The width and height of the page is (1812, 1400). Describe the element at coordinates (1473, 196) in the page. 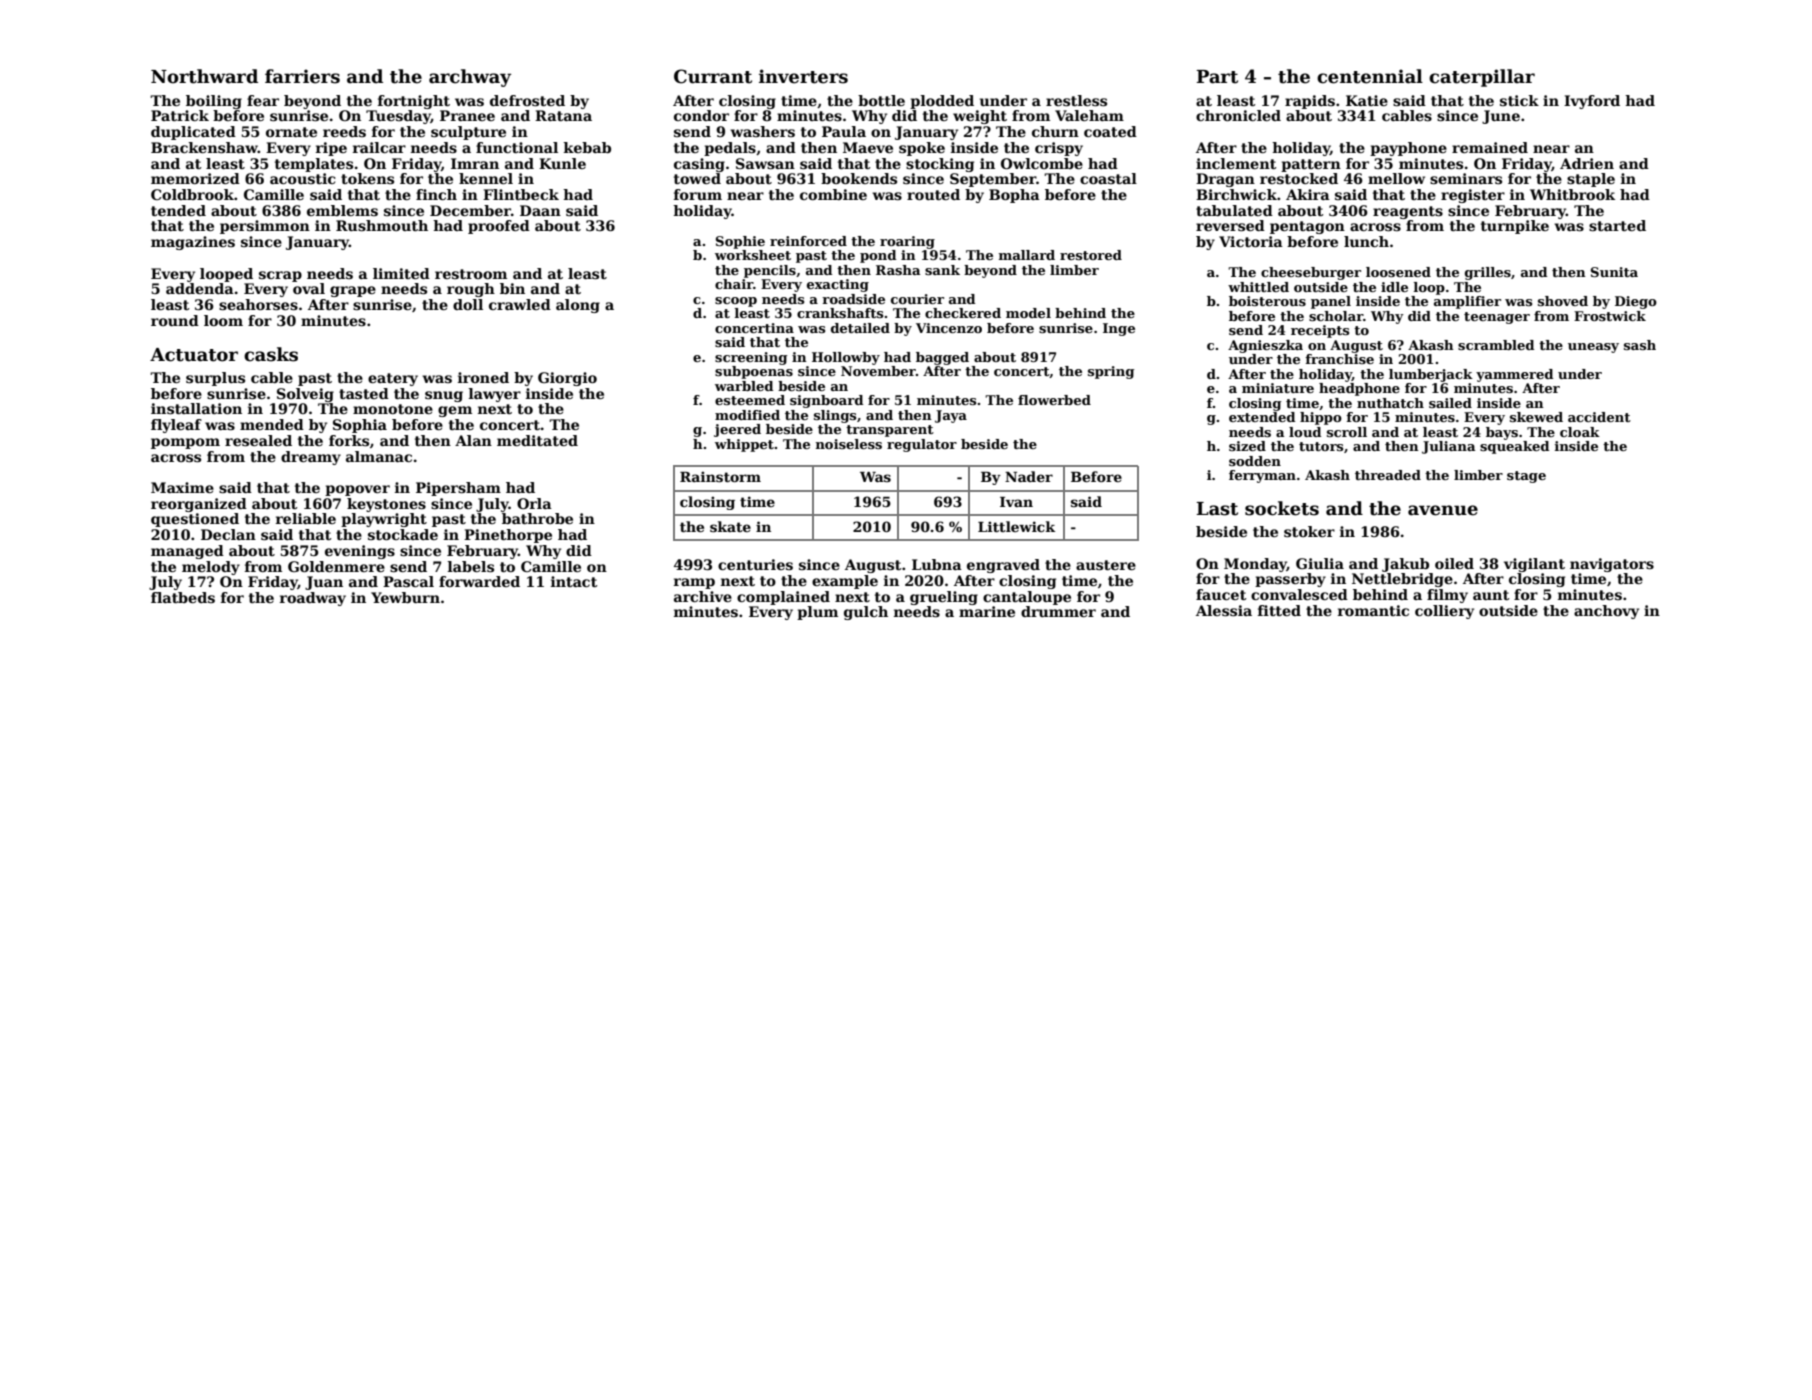

I see `register` at that location.
